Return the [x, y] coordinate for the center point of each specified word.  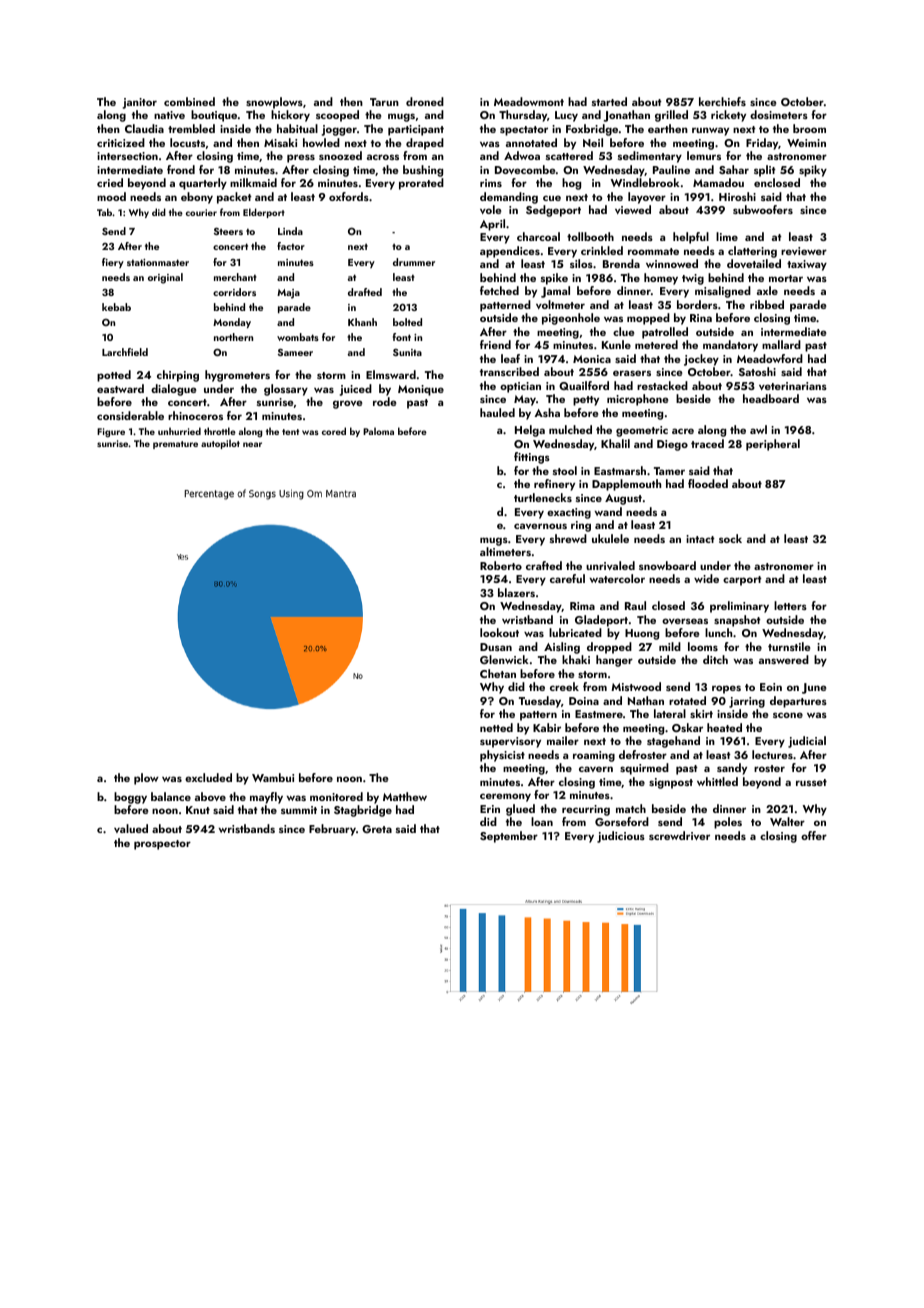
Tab [104, 212]
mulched [570, 429]
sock [730, 538]
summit [299, 810]
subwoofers [763, 209]
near [252, 444]
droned [425, 101]
